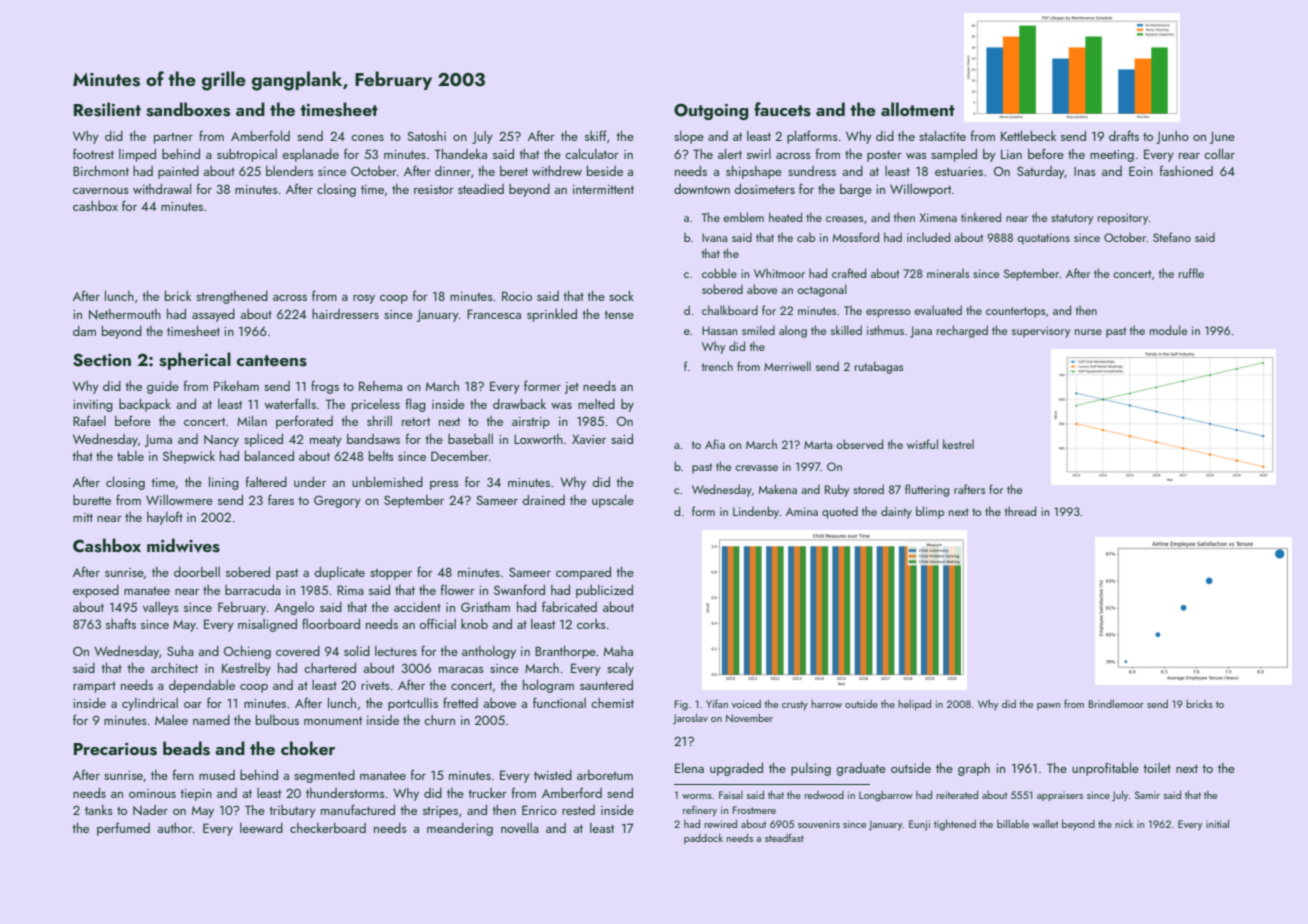 This screenshot has width=1308, height=924. What do you see at coordinates (959, 171) in the screenshot?
I see `estuaries` at bounding box center [959, 171].
